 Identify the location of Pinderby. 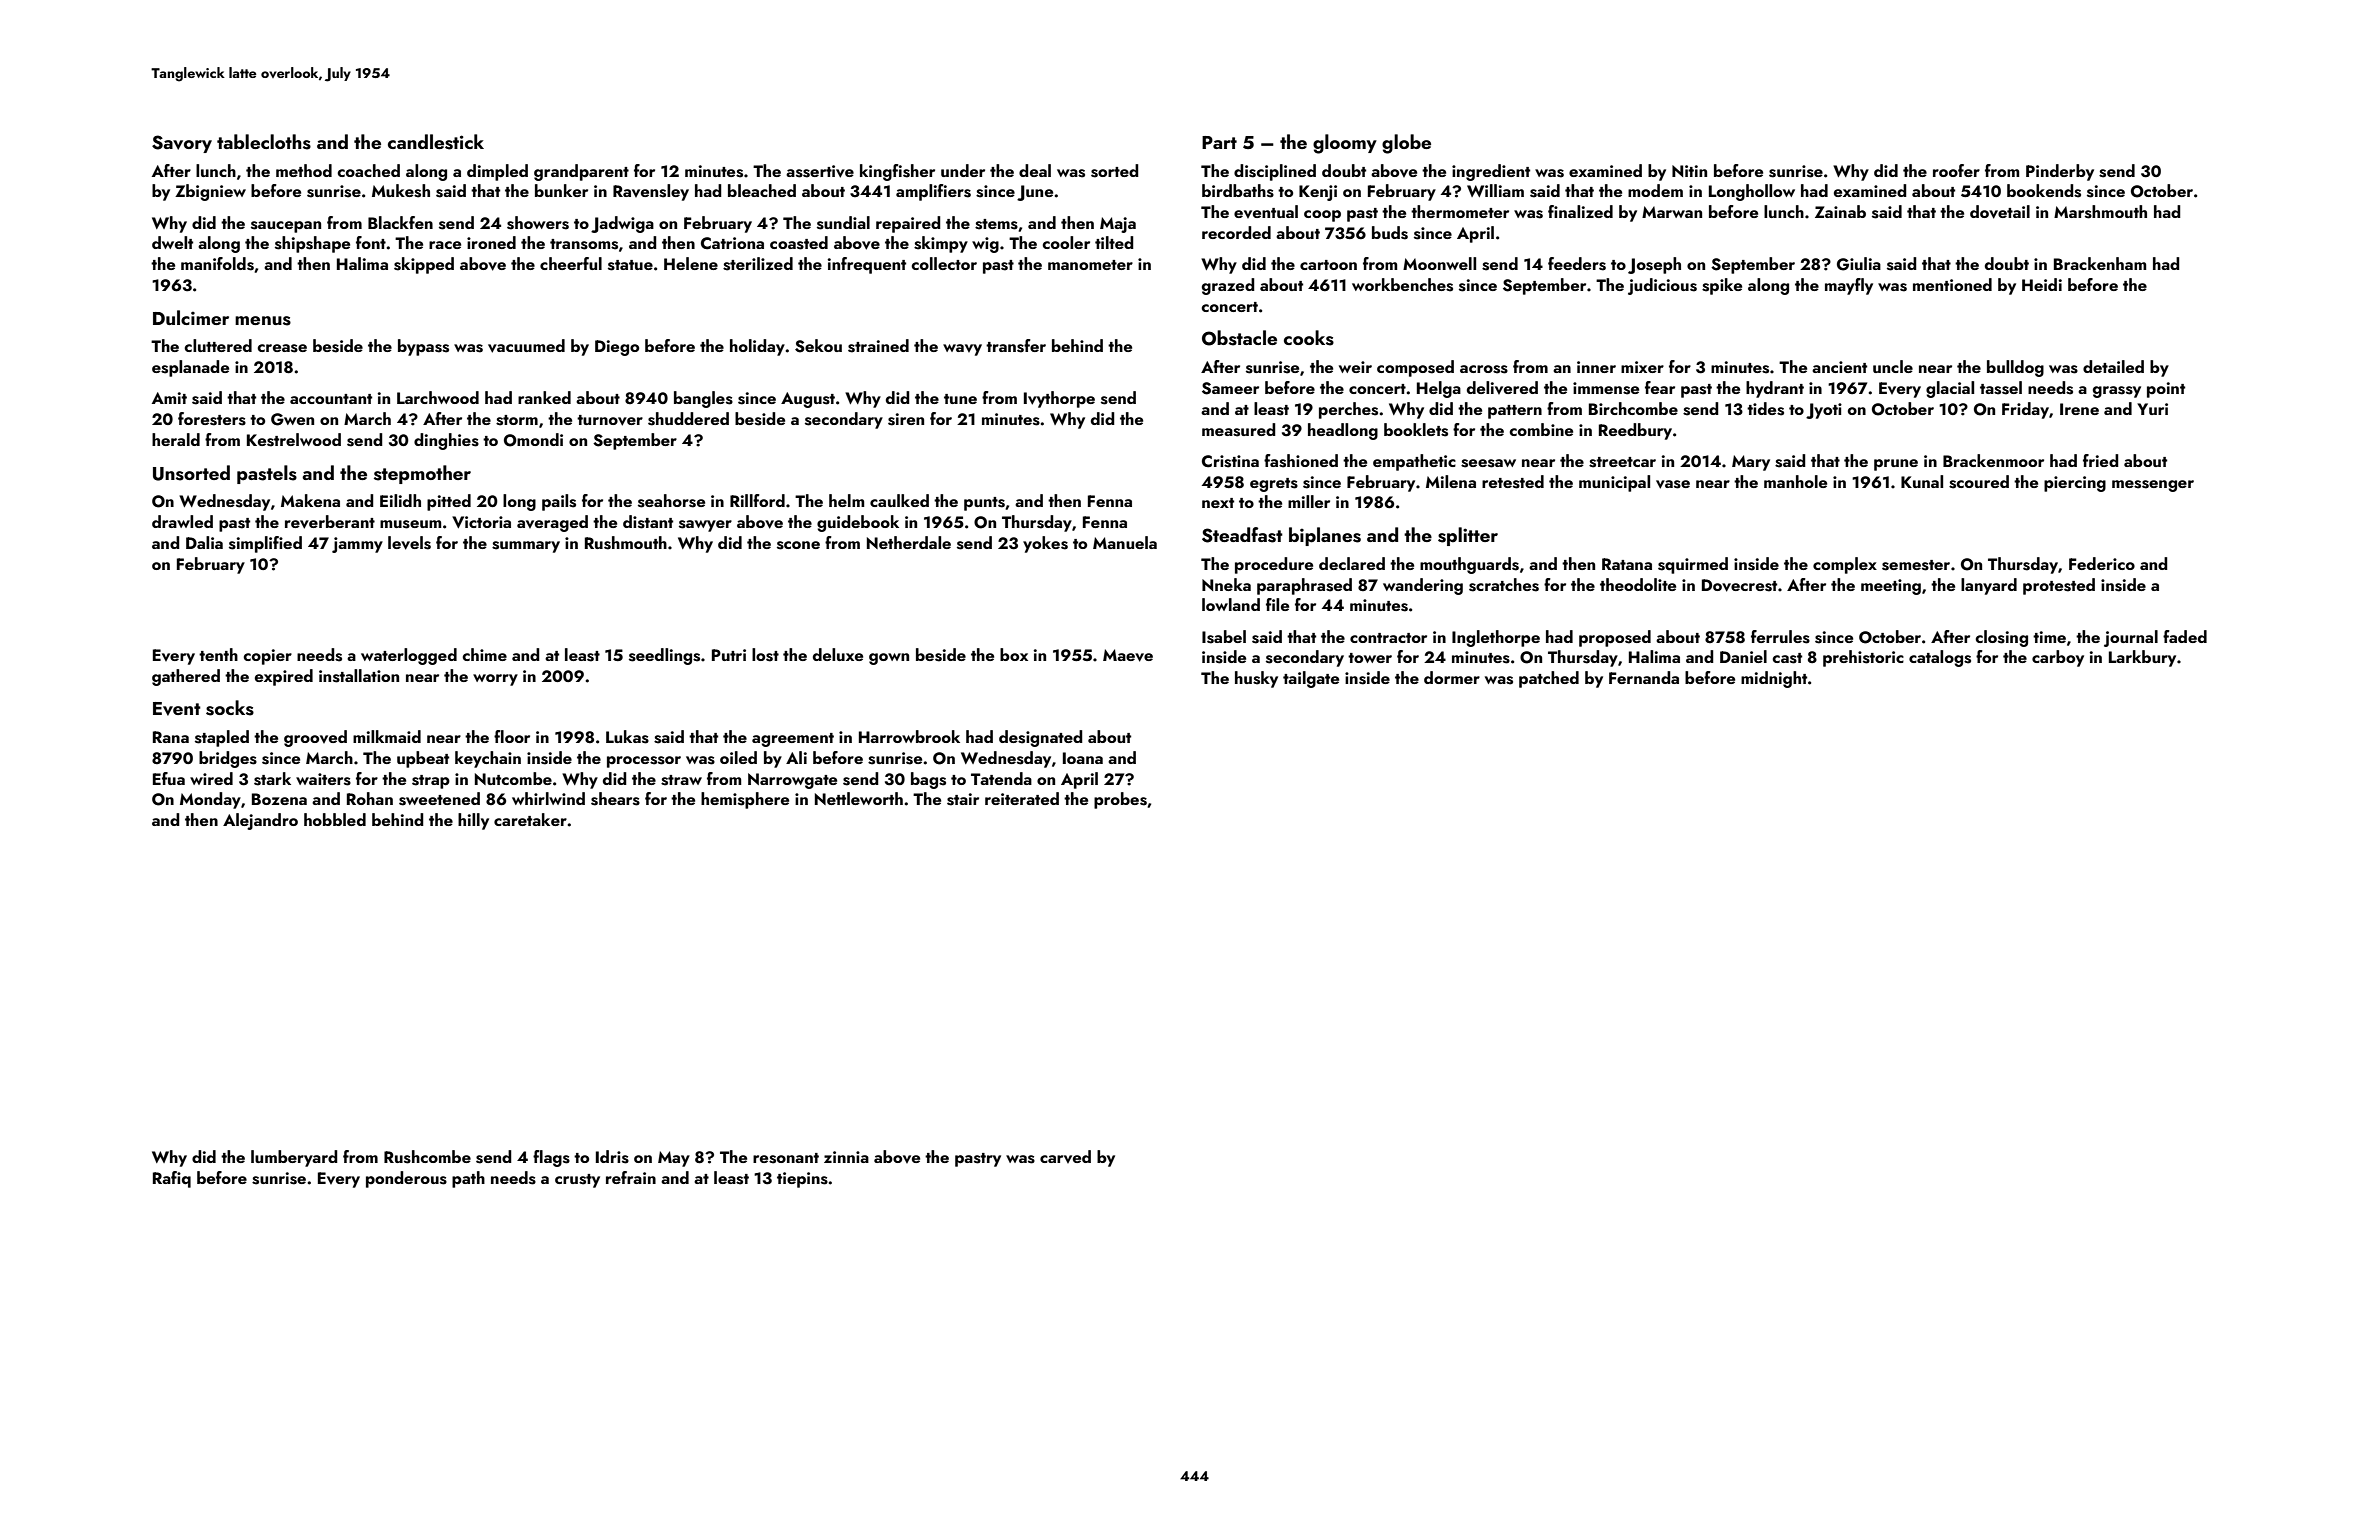
(2060, 172).
